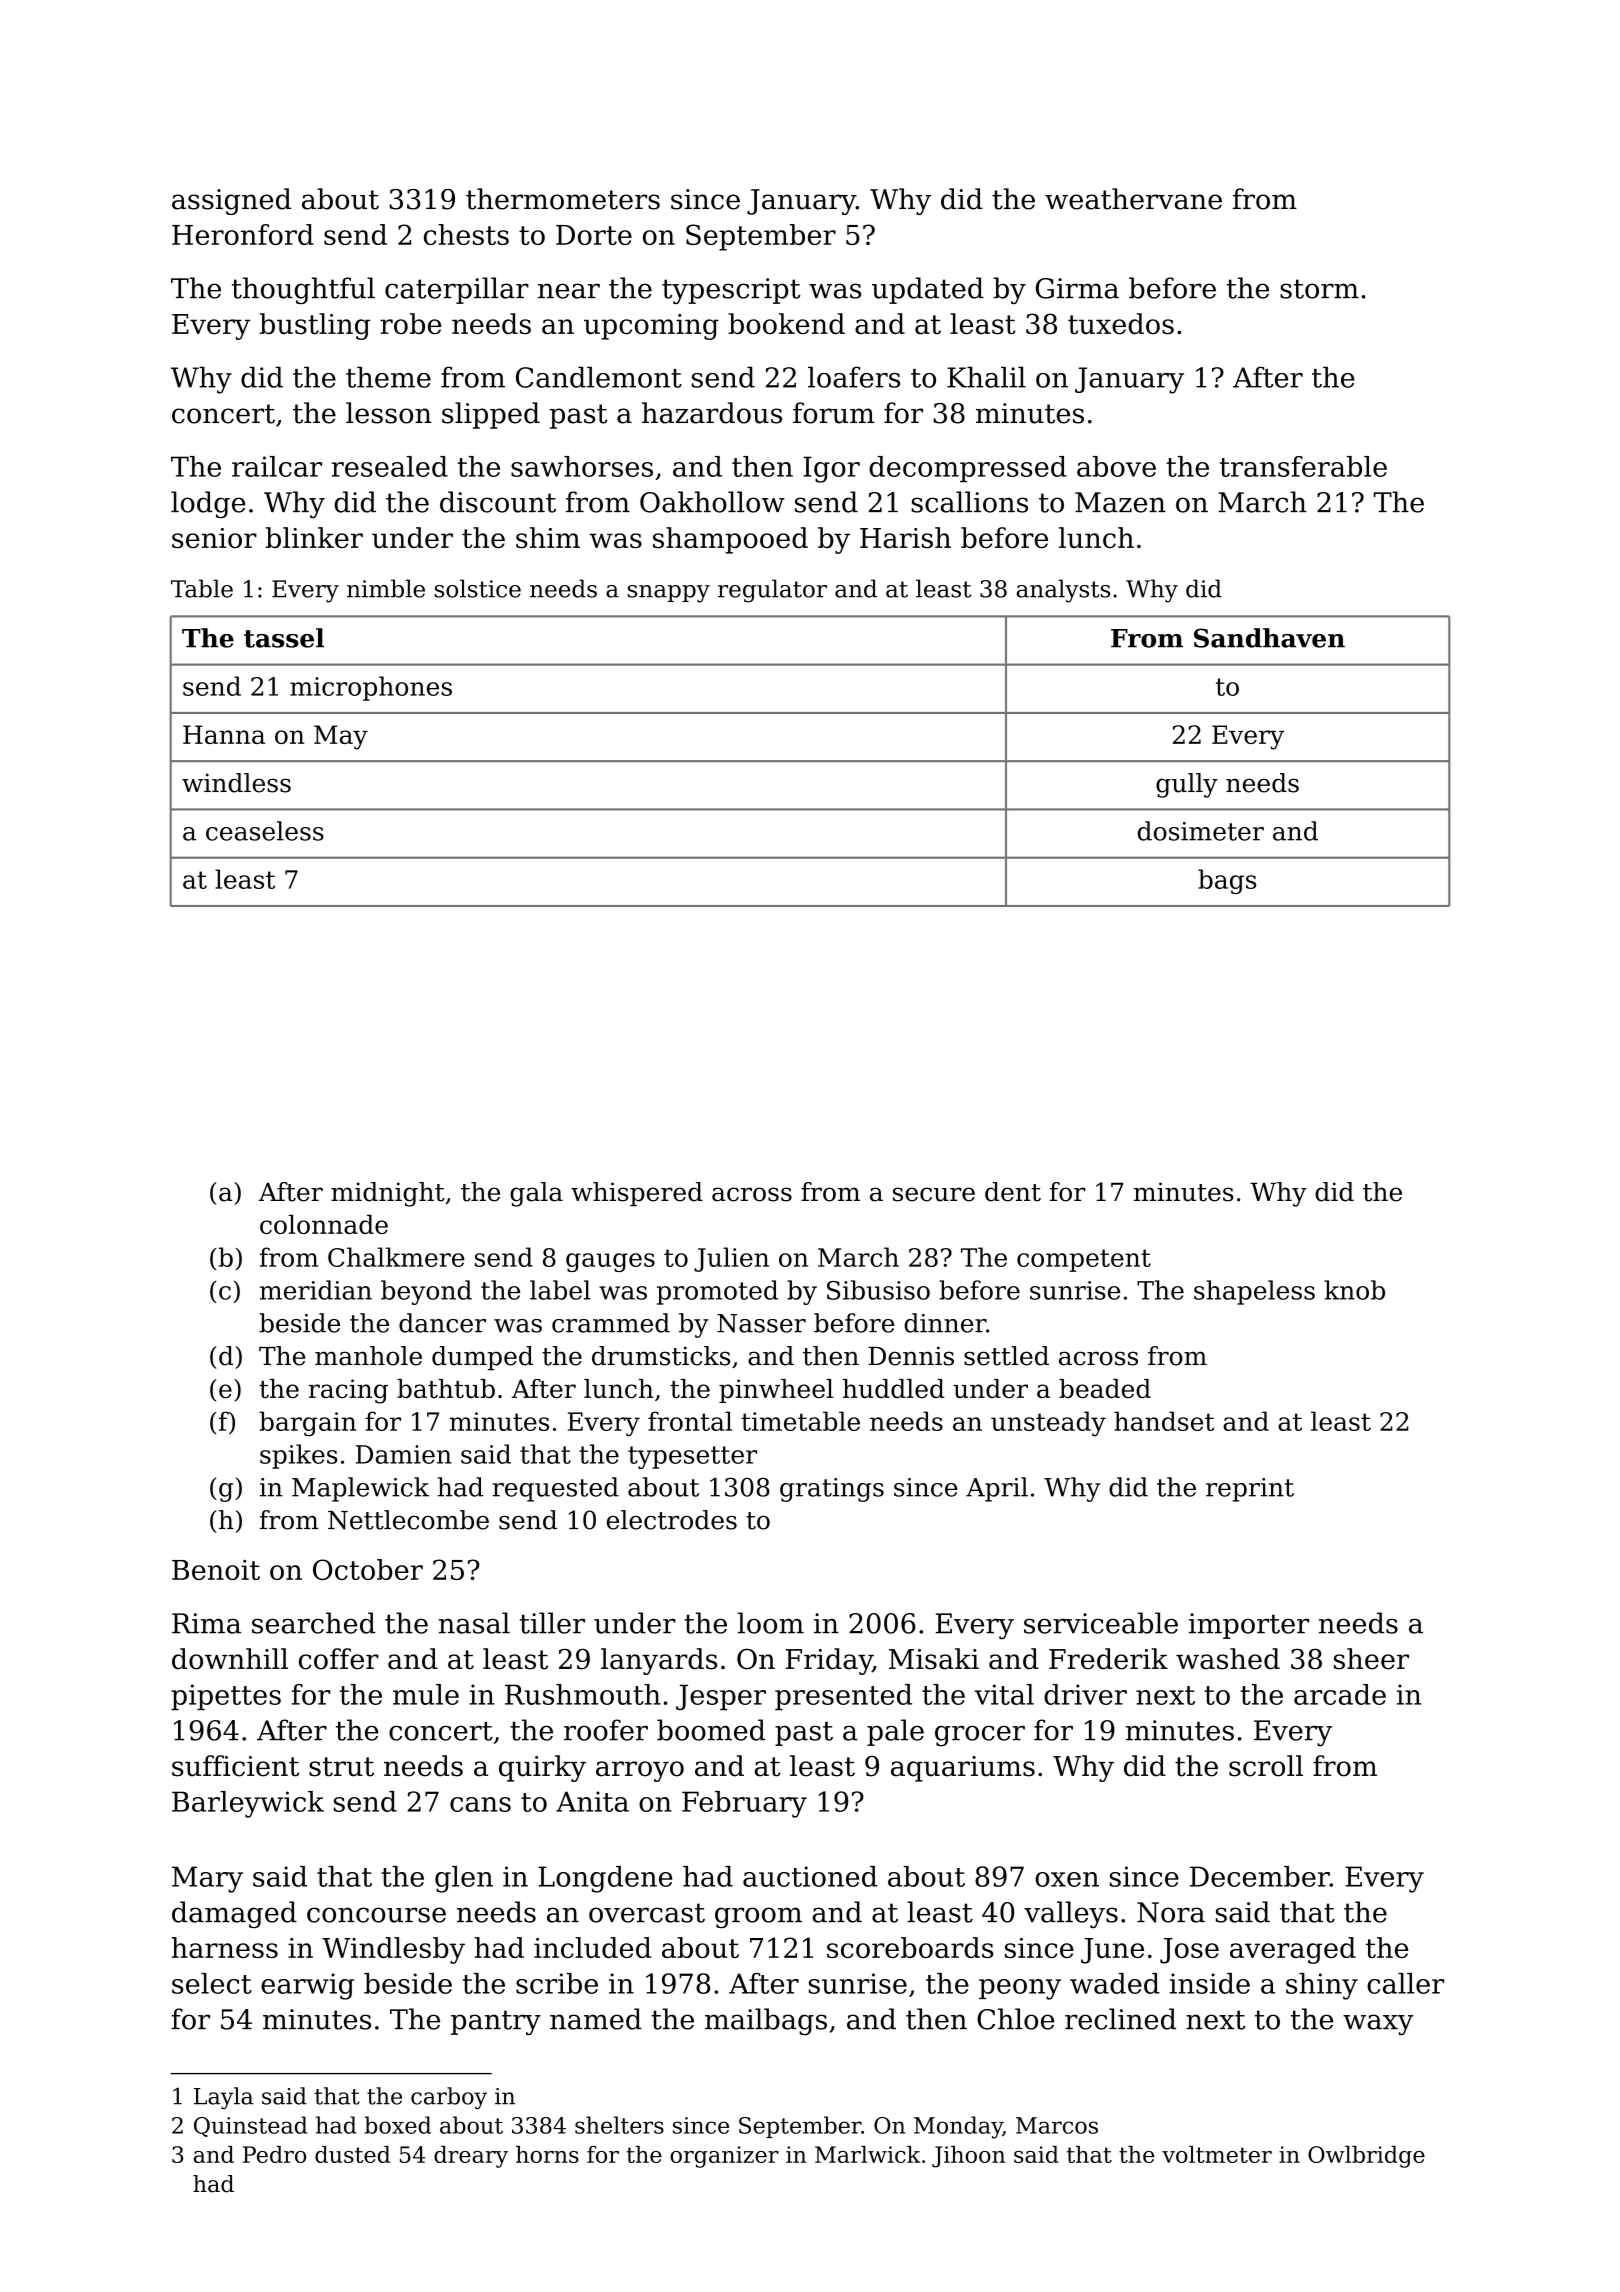 The height and width of the image is (2292, 1620). Describe the element at coordinates (231, 201) in the image. I see `assigned` at that location.
